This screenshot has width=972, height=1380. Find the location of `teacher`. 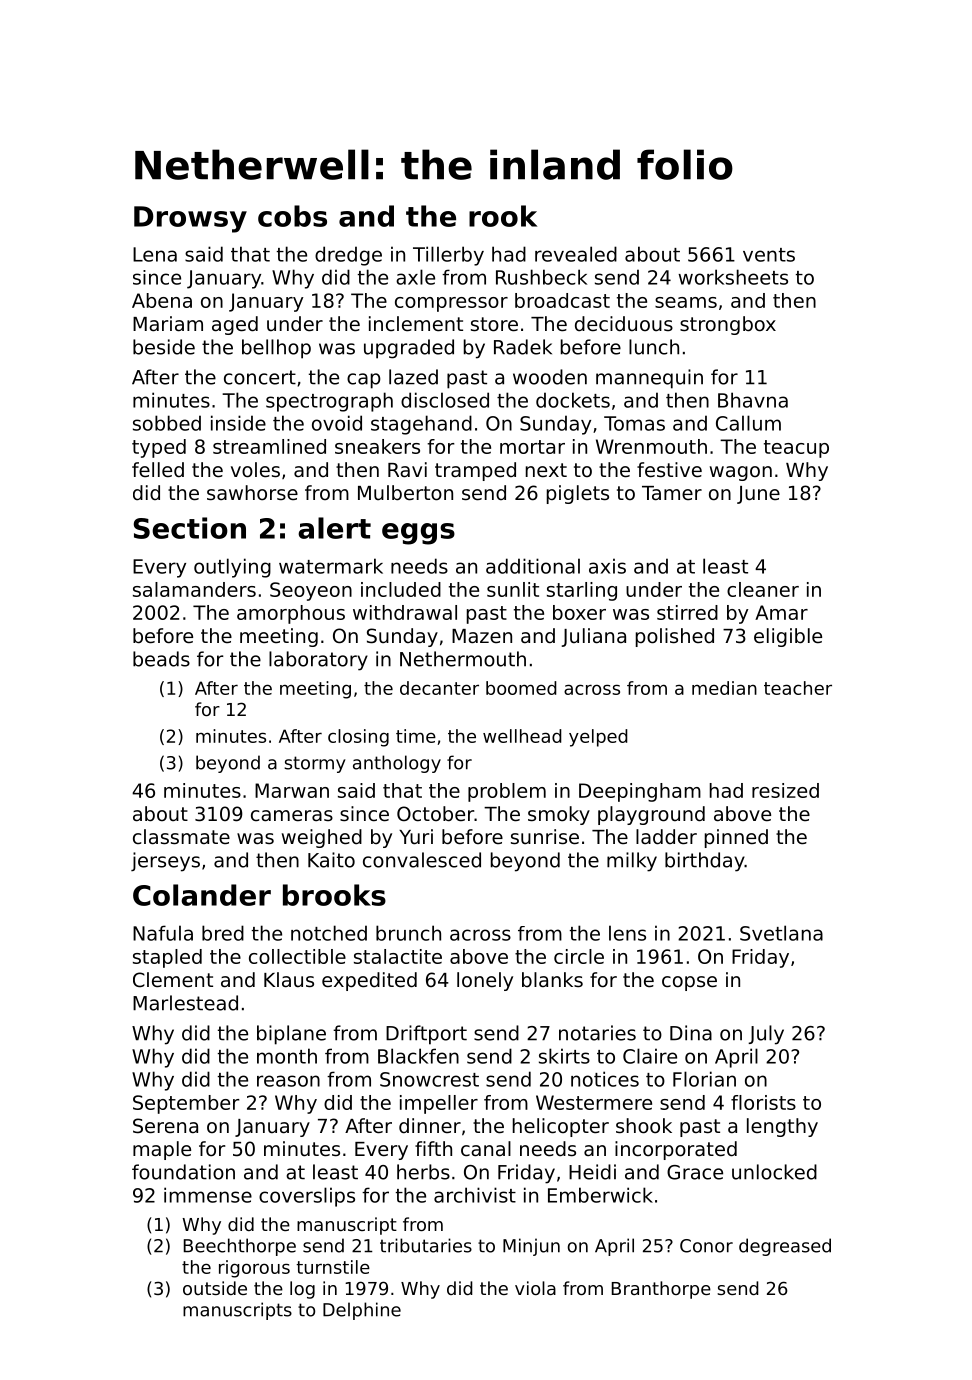

teacher is located at coordinates (798, 688).
